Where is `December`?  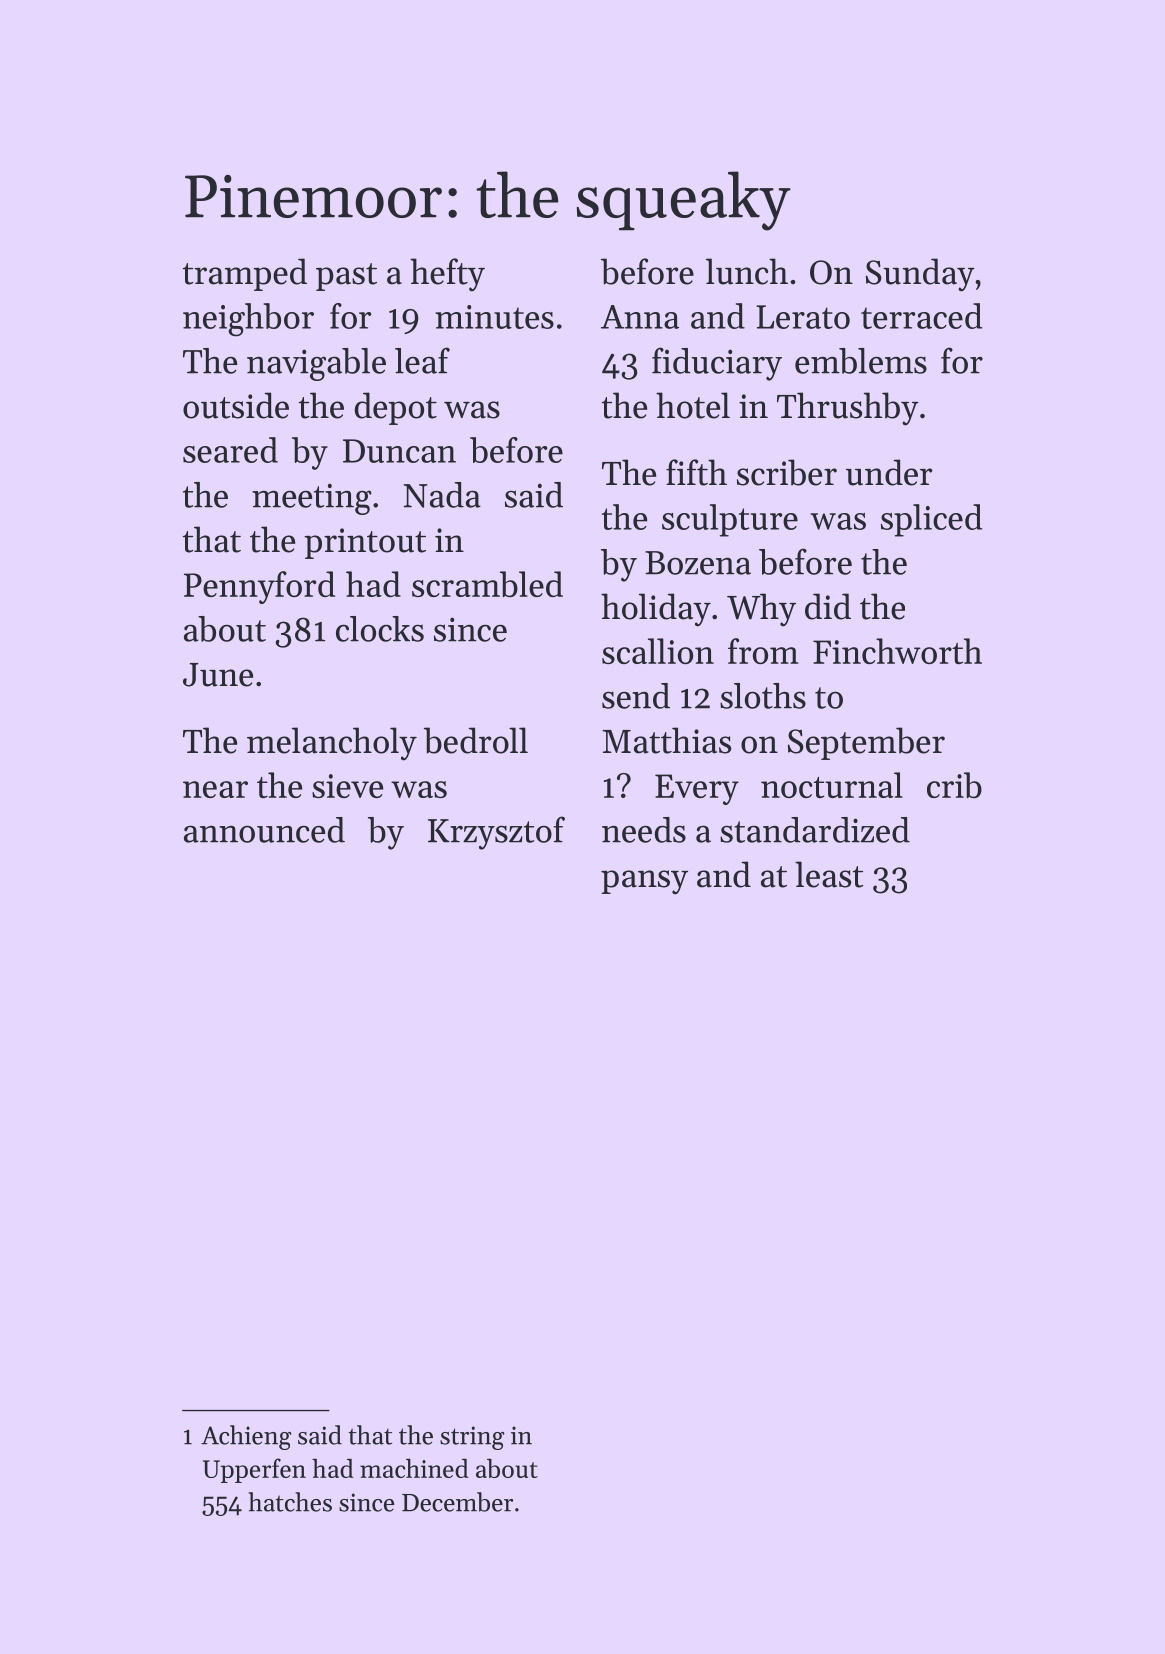
December is located at coordinates (457, 1502).
